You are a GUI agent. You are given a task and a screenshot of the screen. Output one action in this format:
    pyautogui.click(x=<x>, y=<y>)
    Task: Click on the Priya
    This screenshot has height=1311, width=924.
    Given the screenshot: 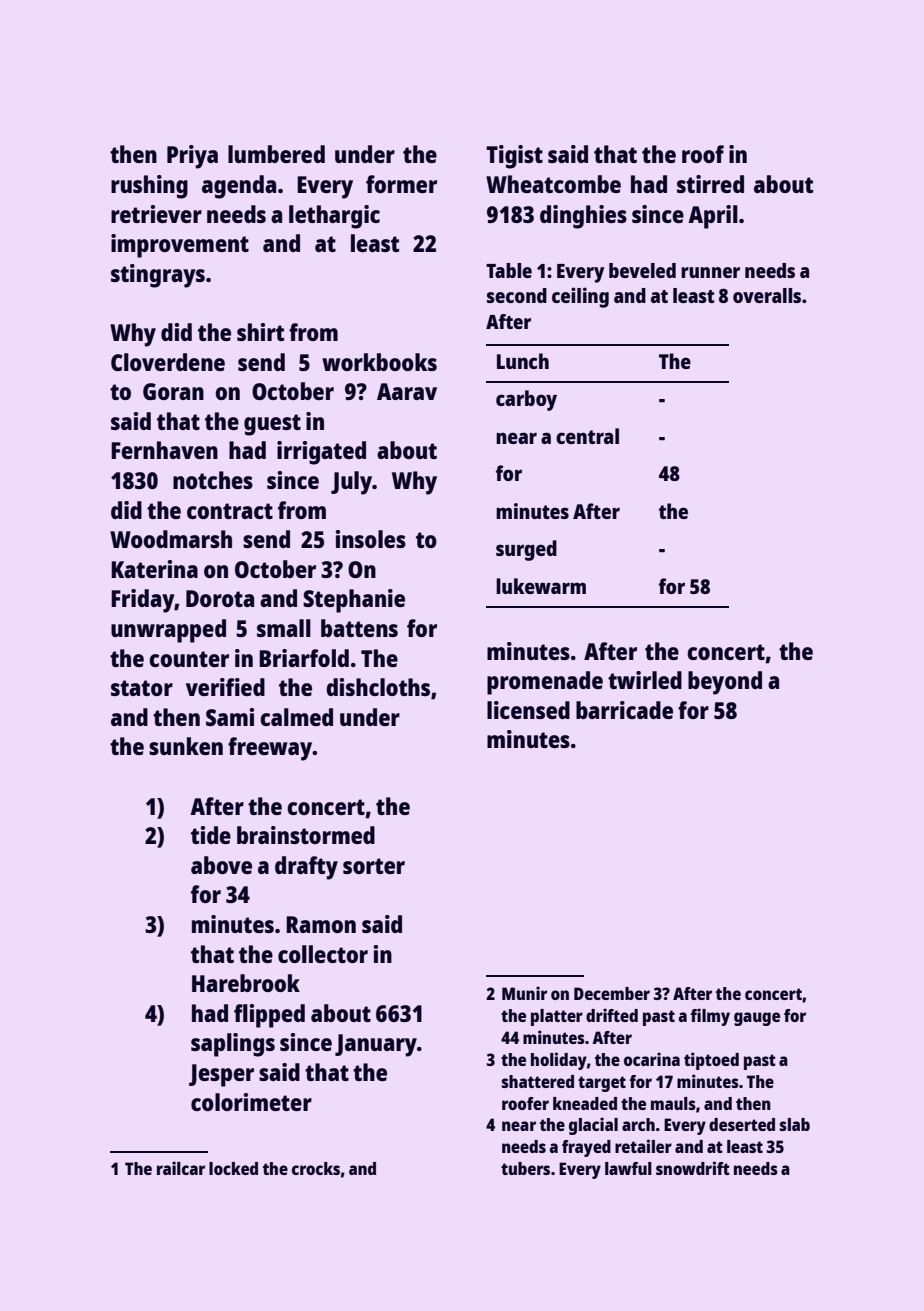 What is the action you would take?
    pyautogui.click(x=192, y=157)
